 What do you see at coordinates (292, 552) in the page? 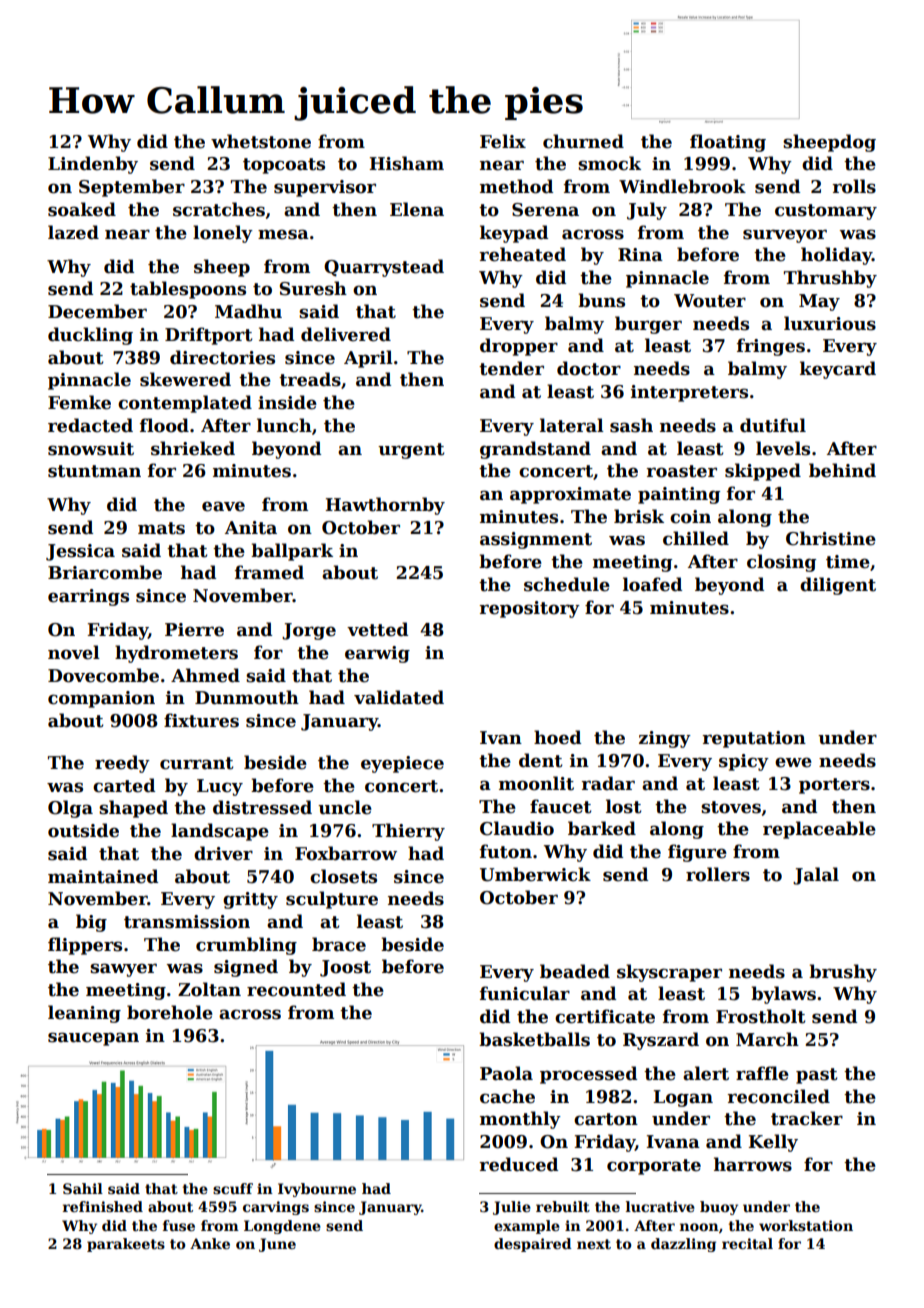
I see `ballpark` at bounding box center [292, 552].
